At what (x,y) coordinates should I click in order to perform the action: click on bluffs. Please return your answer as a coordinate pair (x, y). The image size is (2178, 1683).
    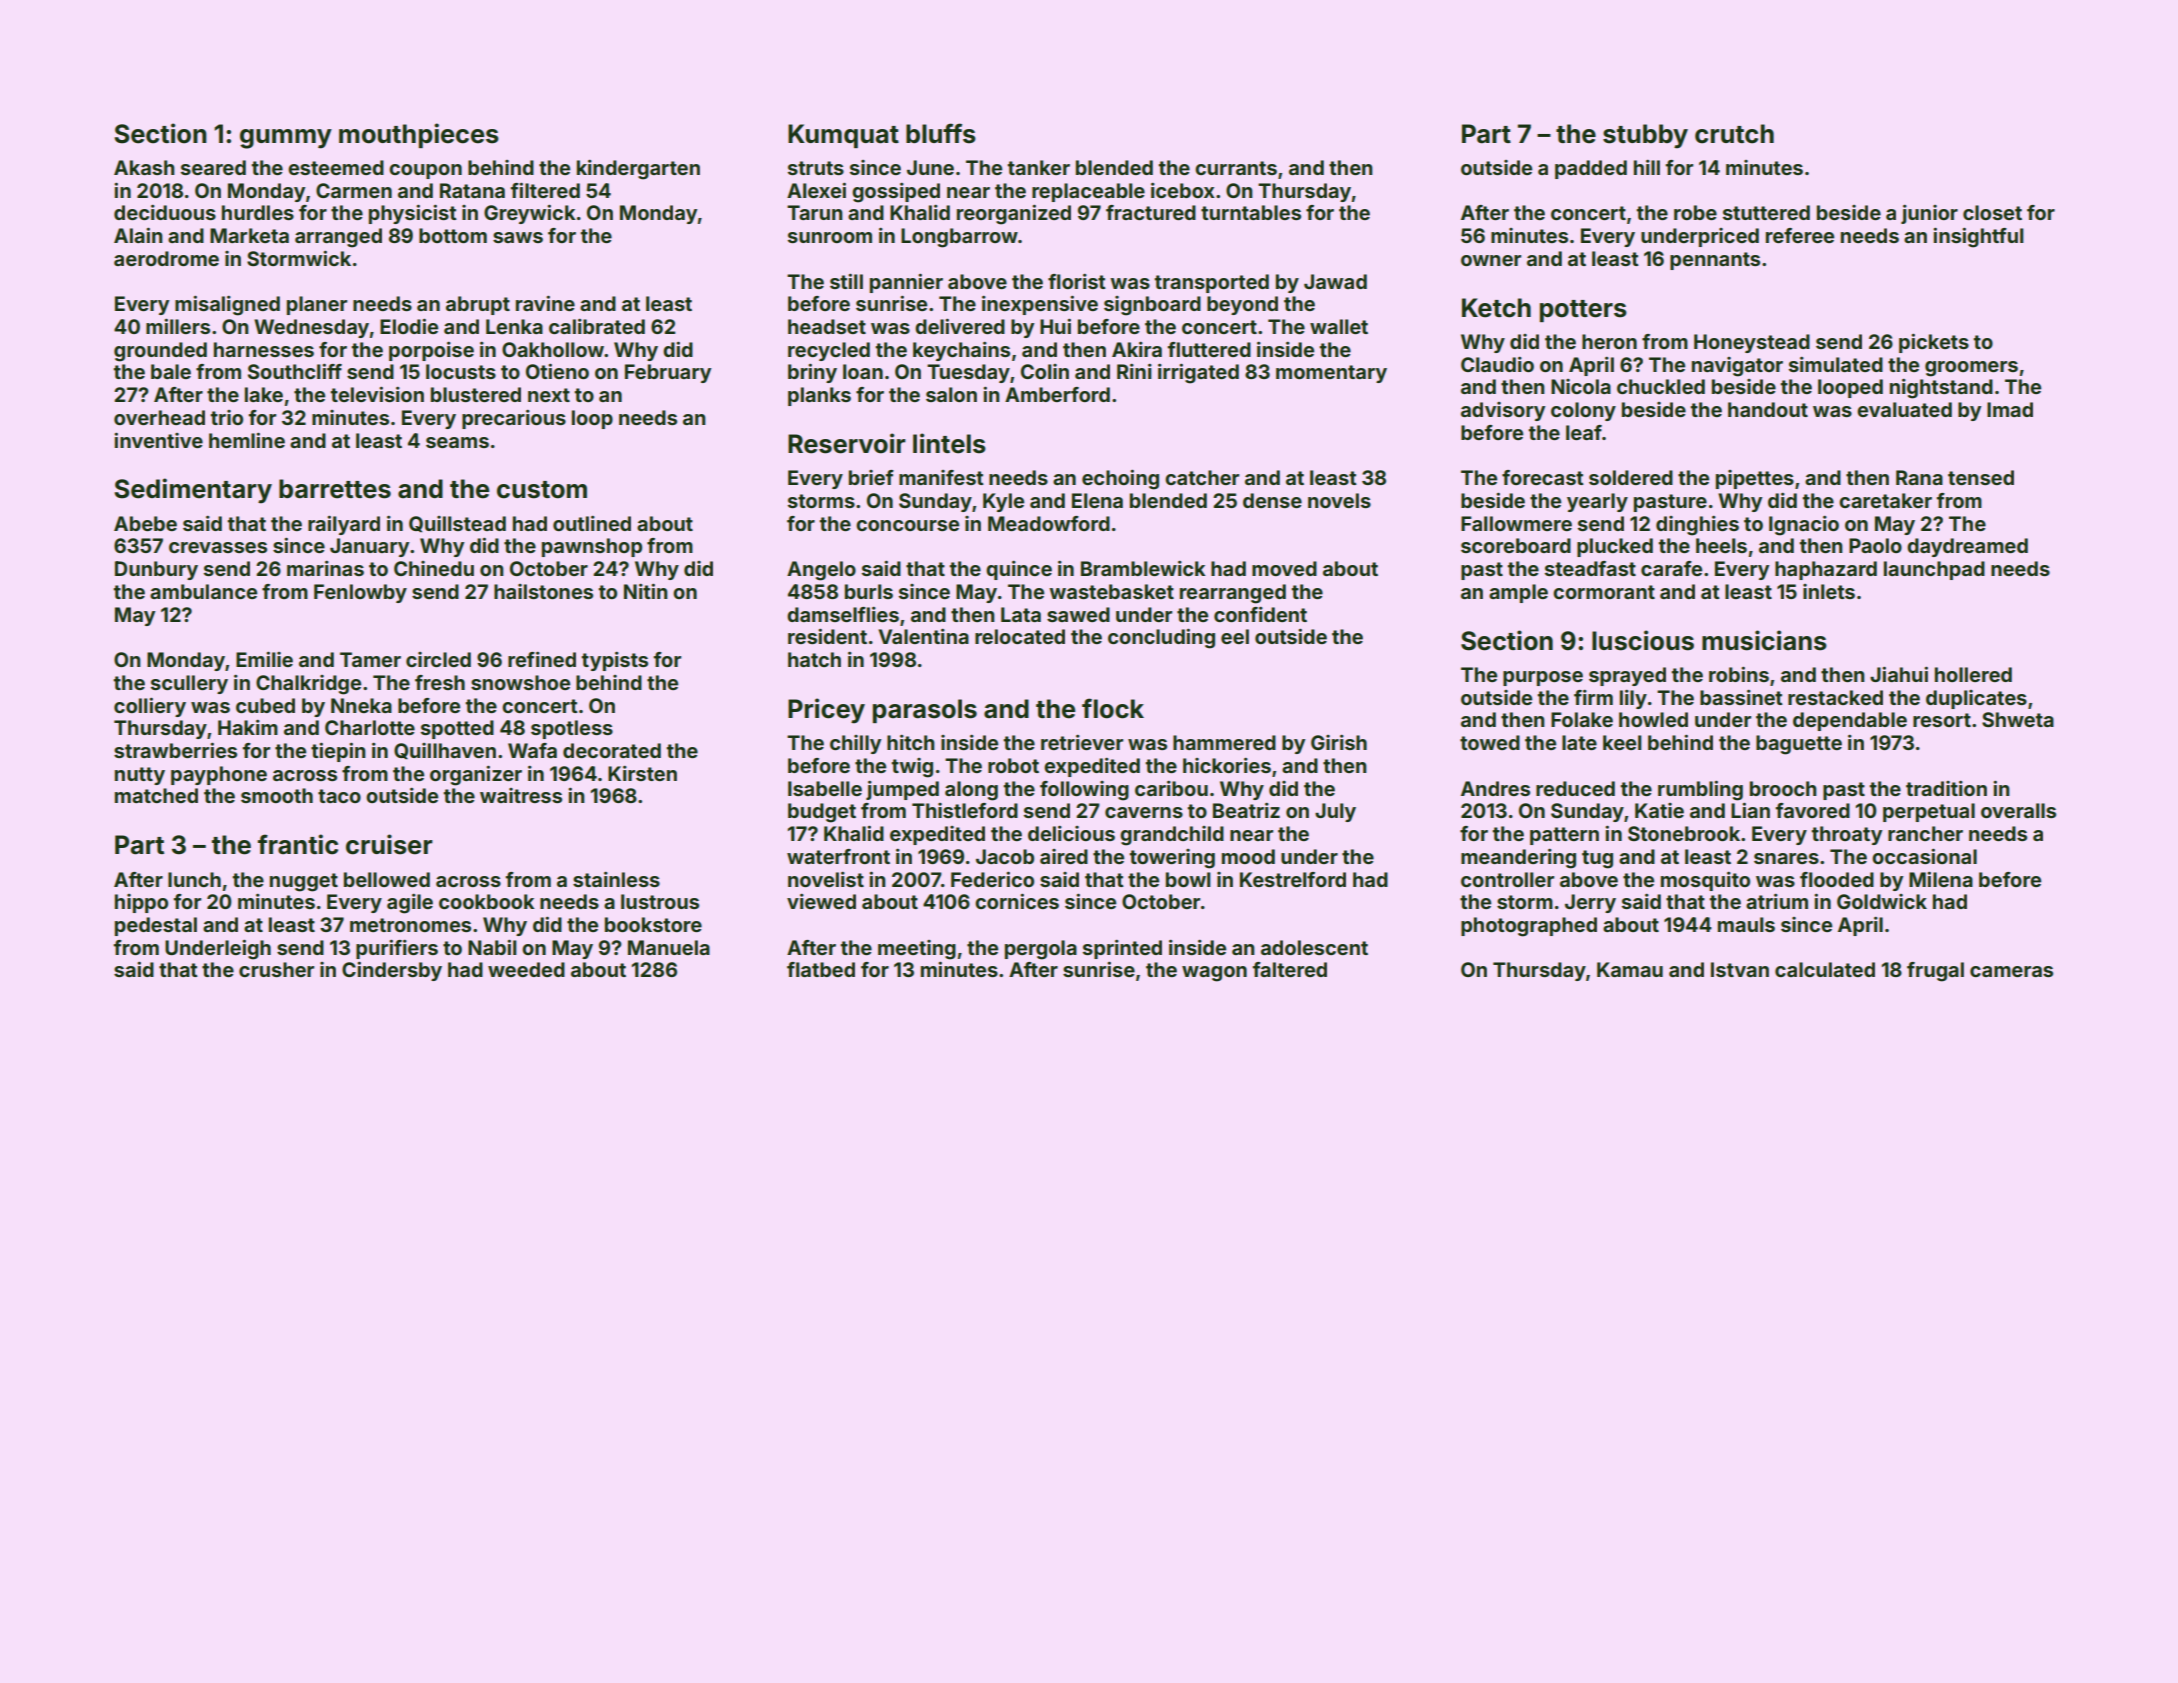
    Looking at the image, I should click on (941, 133).
